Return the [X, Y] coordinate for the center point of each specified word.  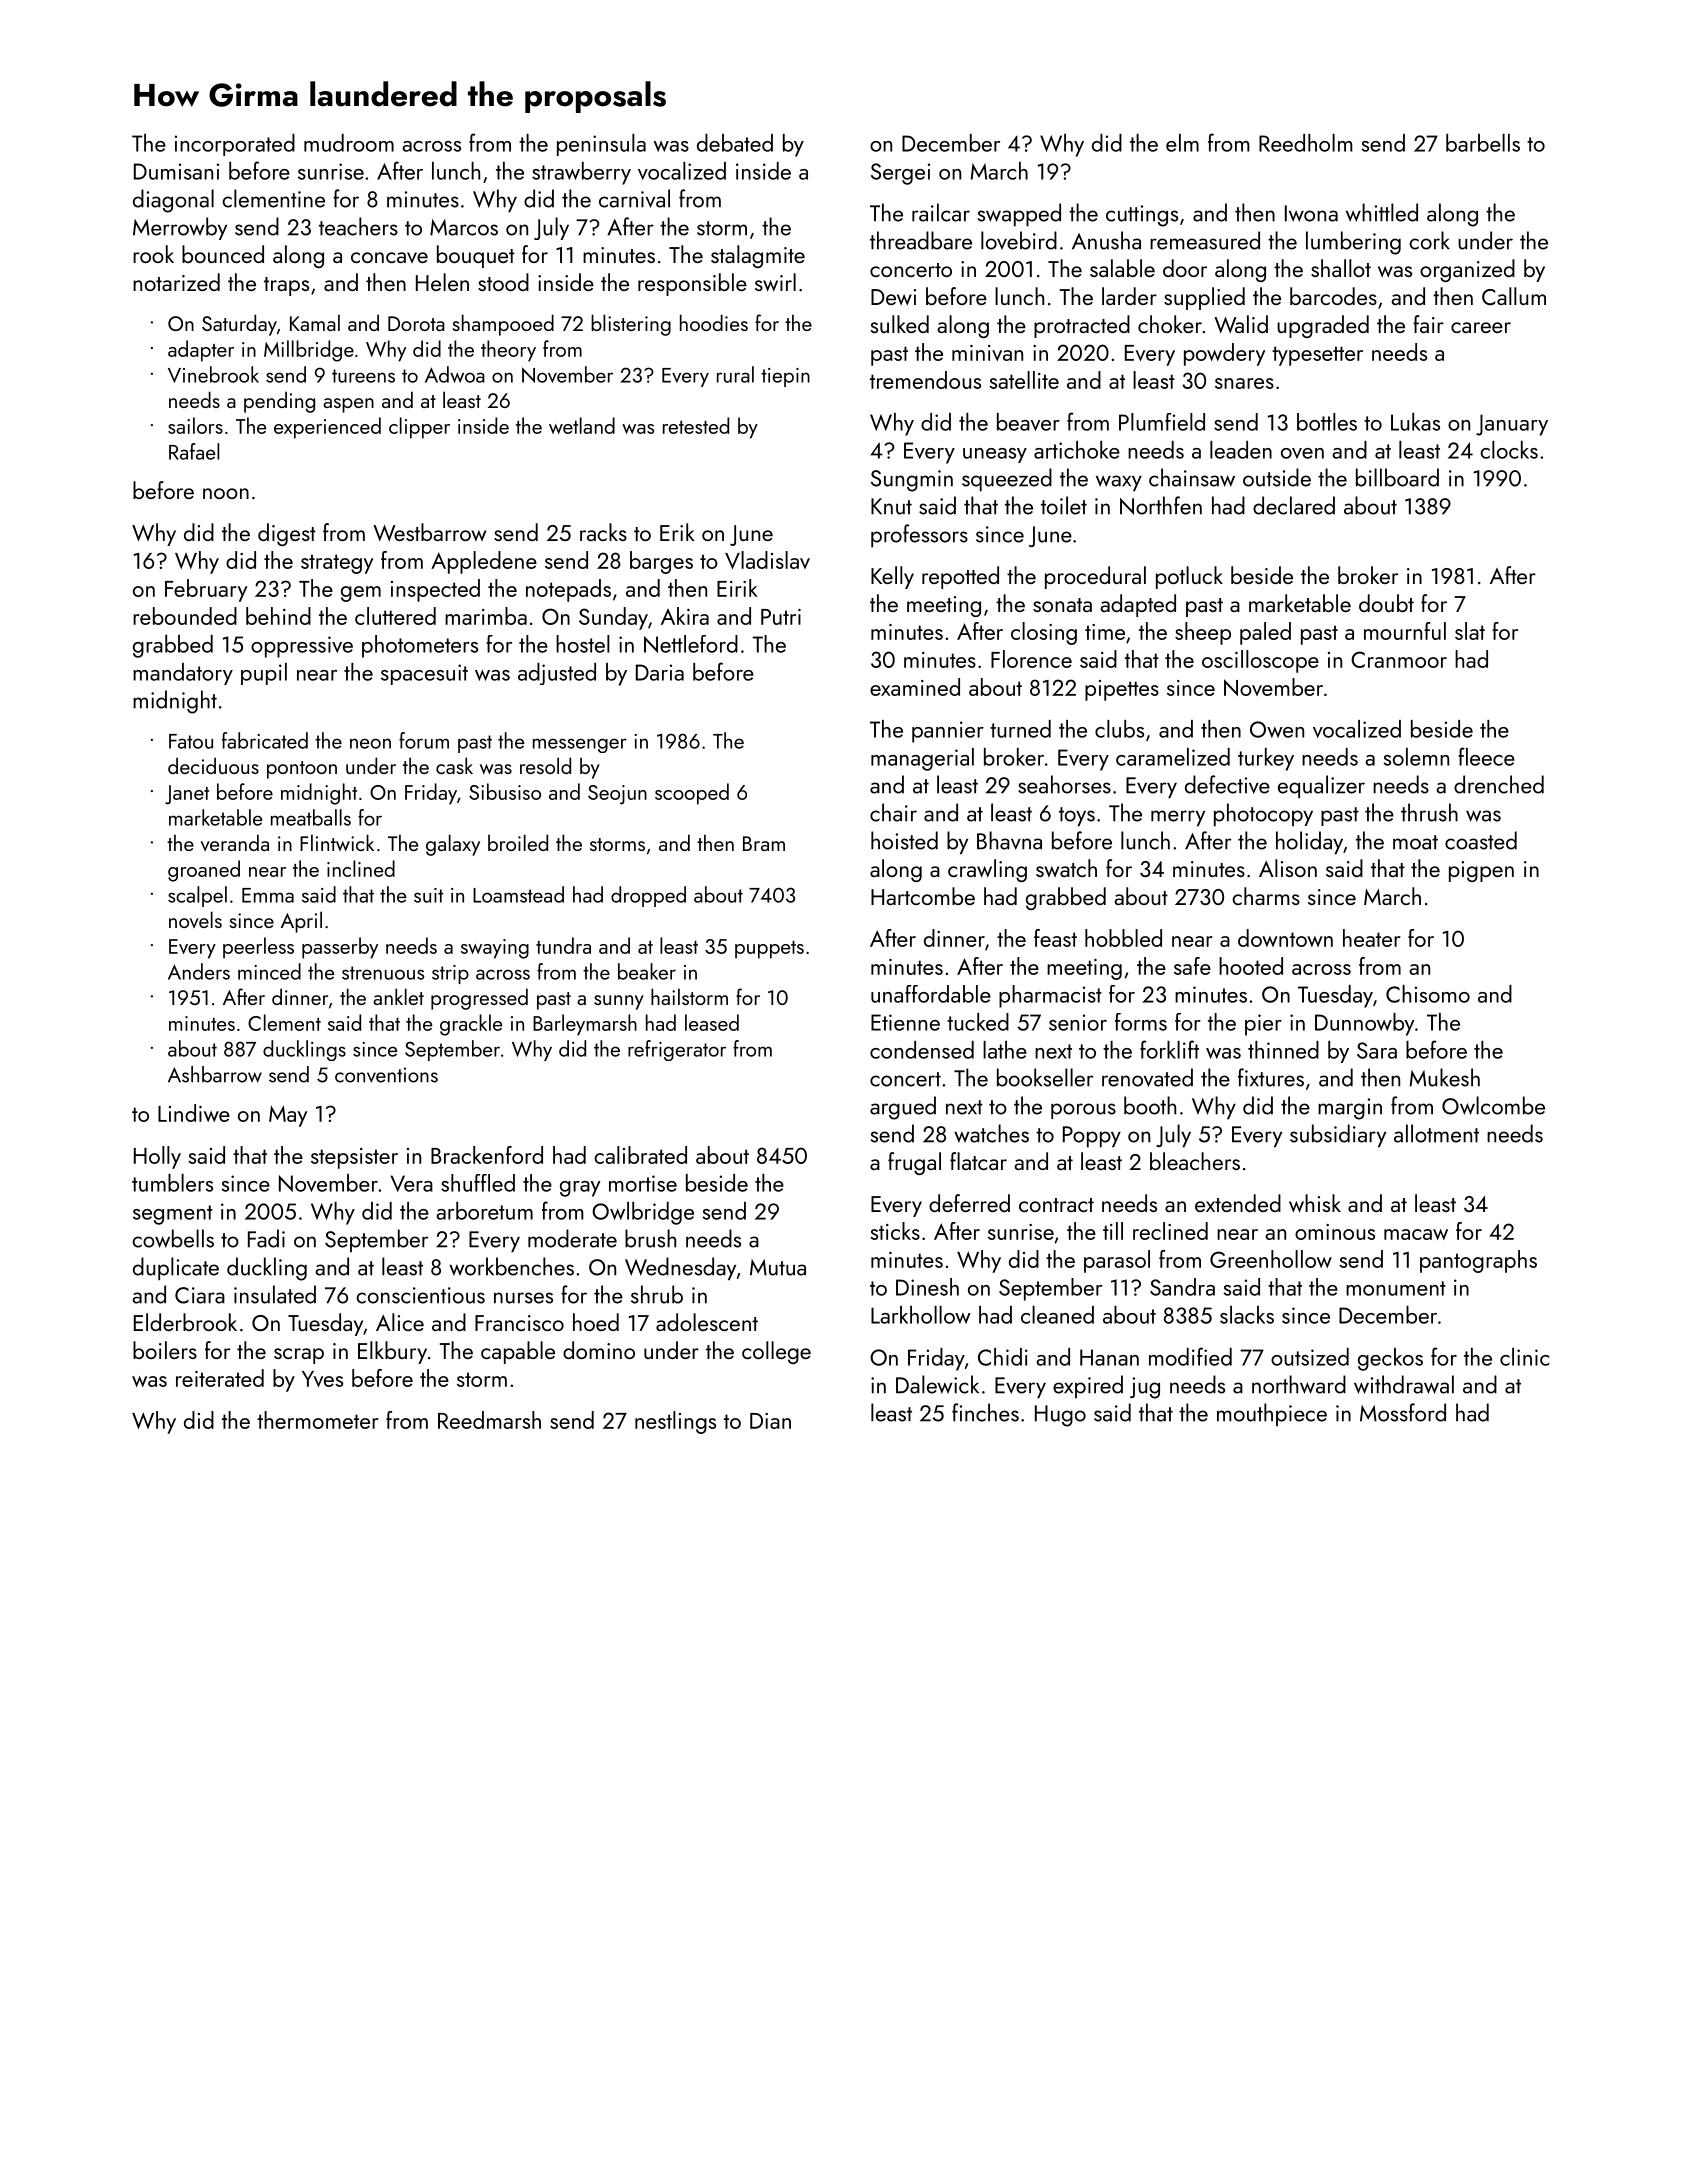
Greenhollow [1271, 1259]
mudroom [349, 143]
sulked [900, 324]
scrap [299, 1356]
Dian [770, 1421]
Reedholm [1306, 143]
